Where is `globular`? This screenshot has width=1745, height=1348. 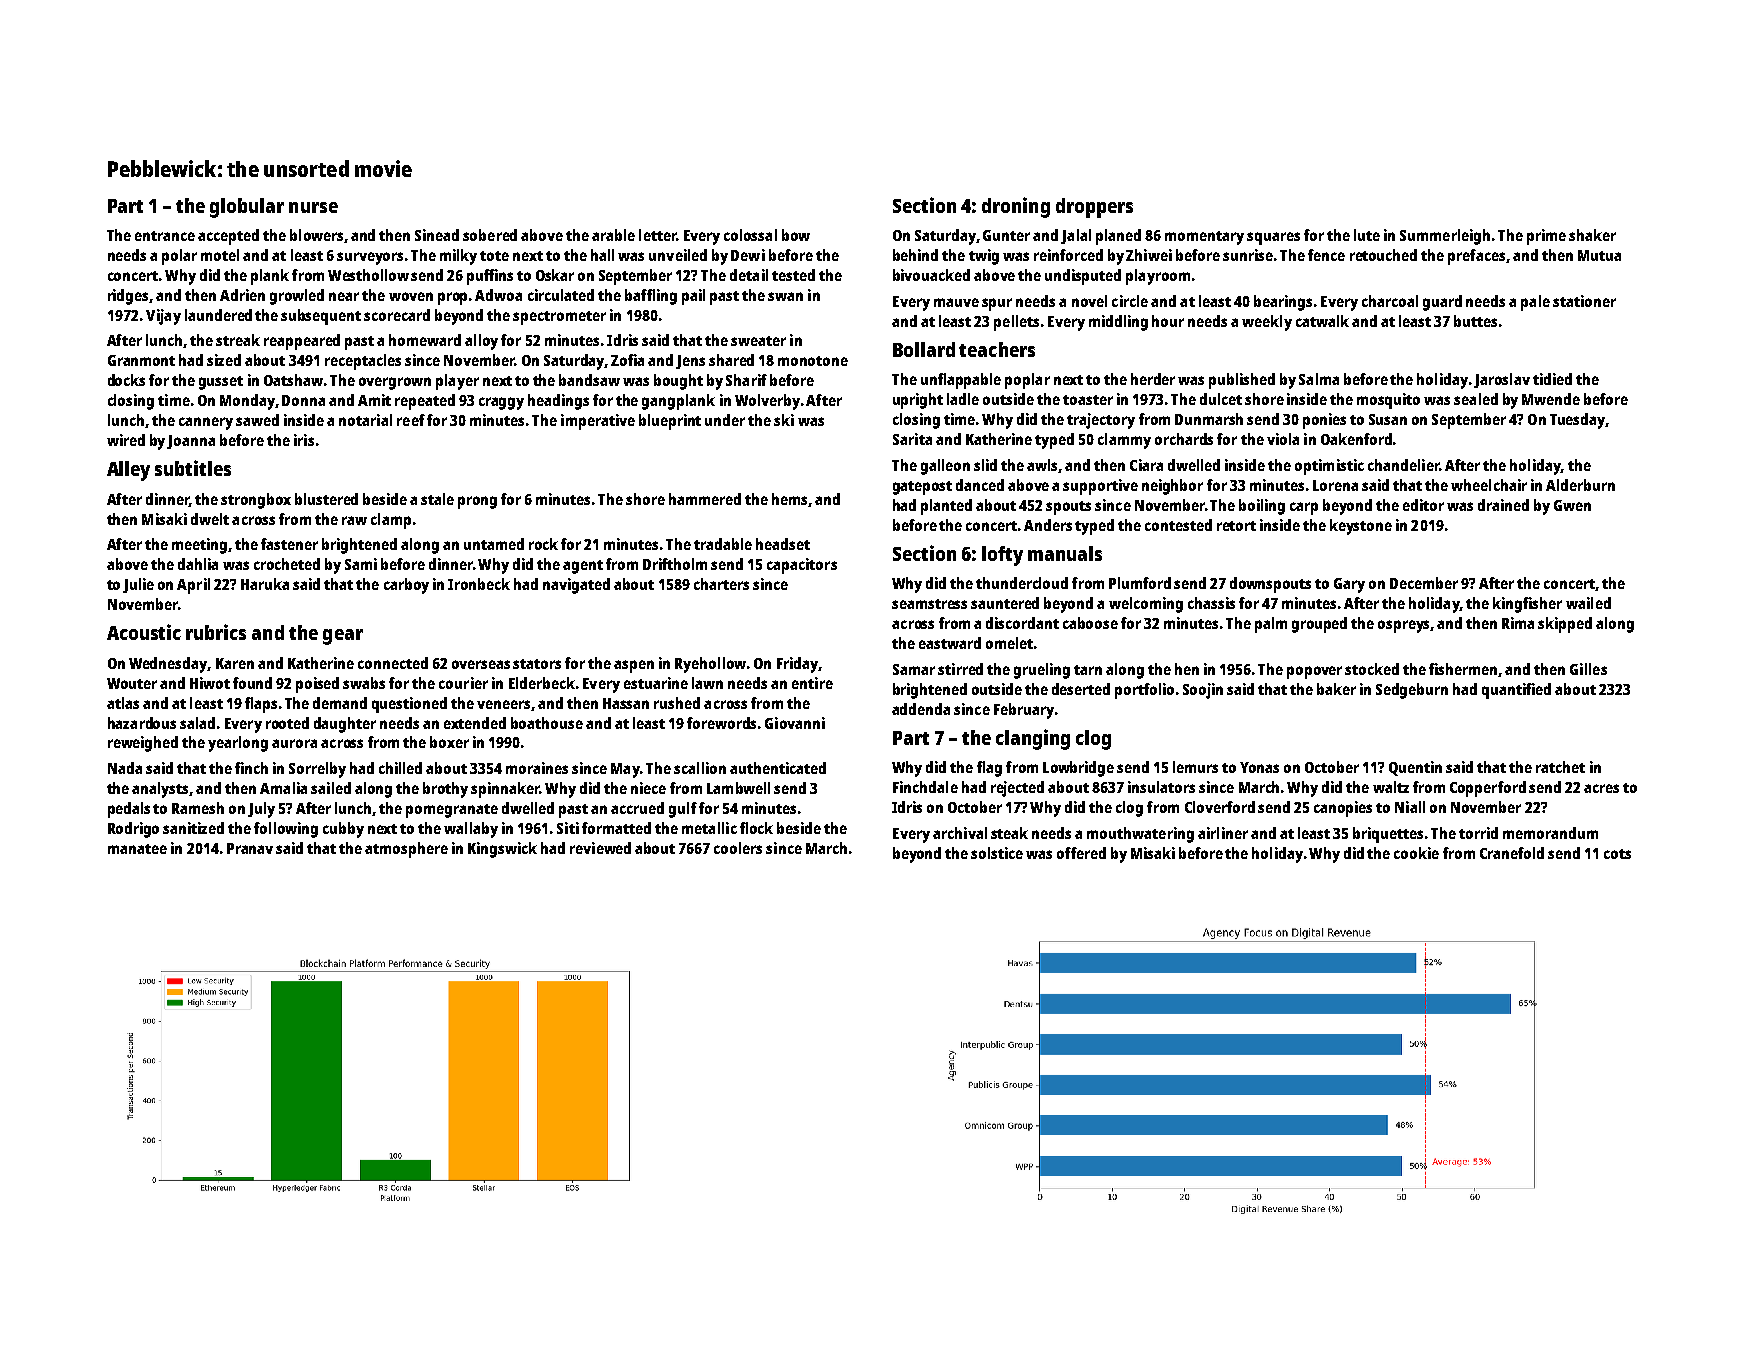
globular is located at coordinates (247, 208).
